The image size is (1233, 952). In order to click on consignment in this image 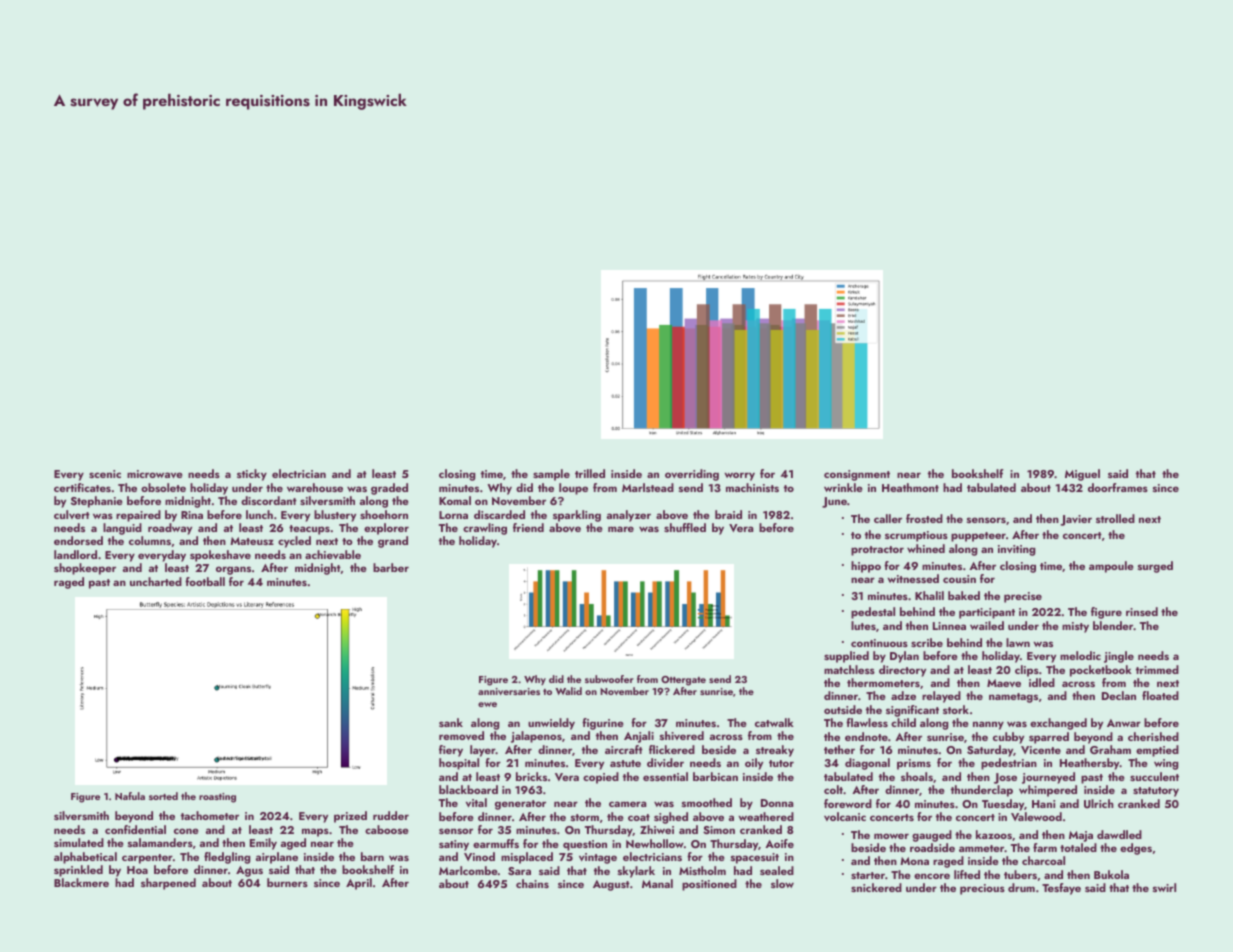, I will do `click(857, 475)`.
